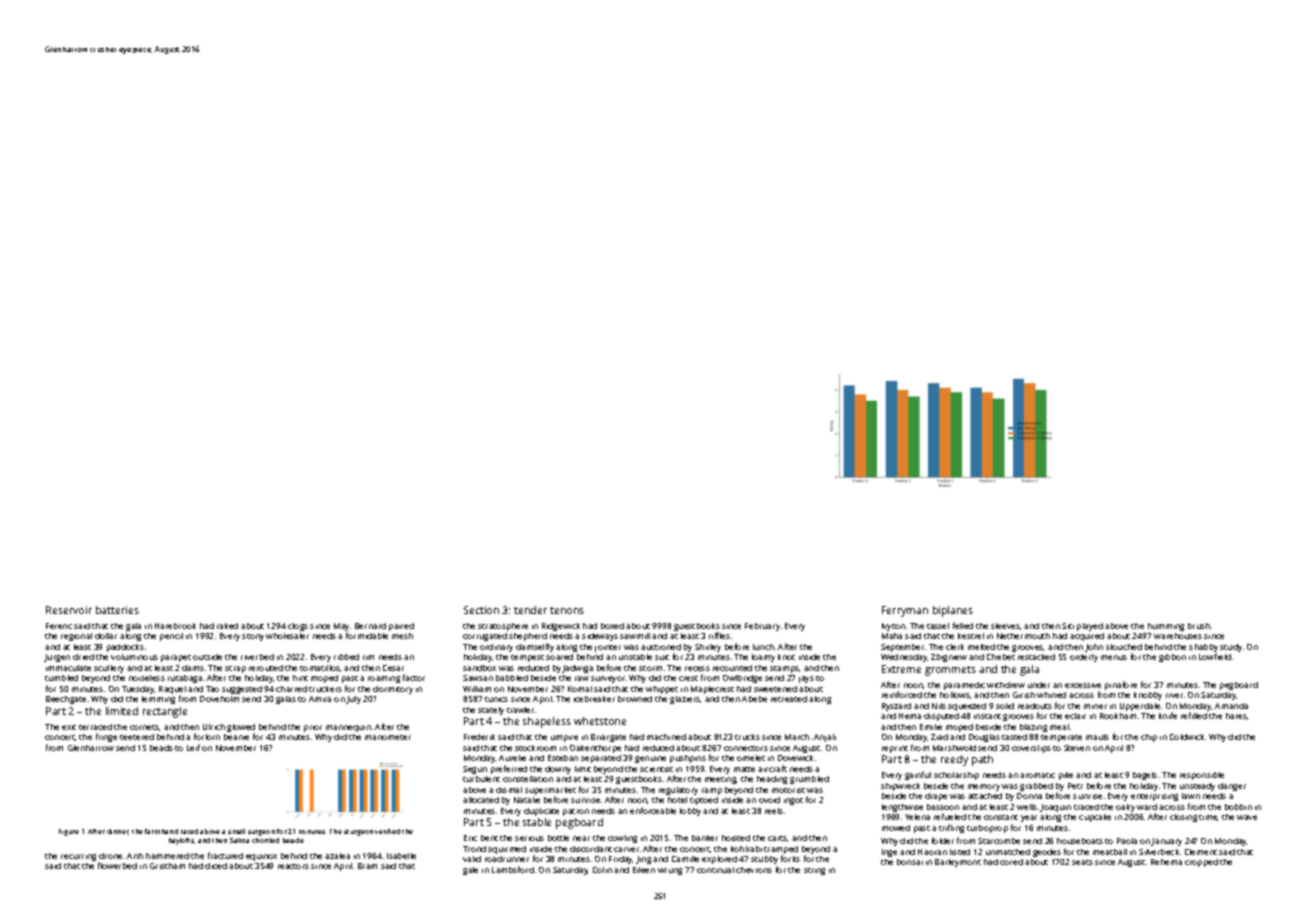  Describe the element at coordinates (1145, 776) in the document. I see `bagels` at that location.
